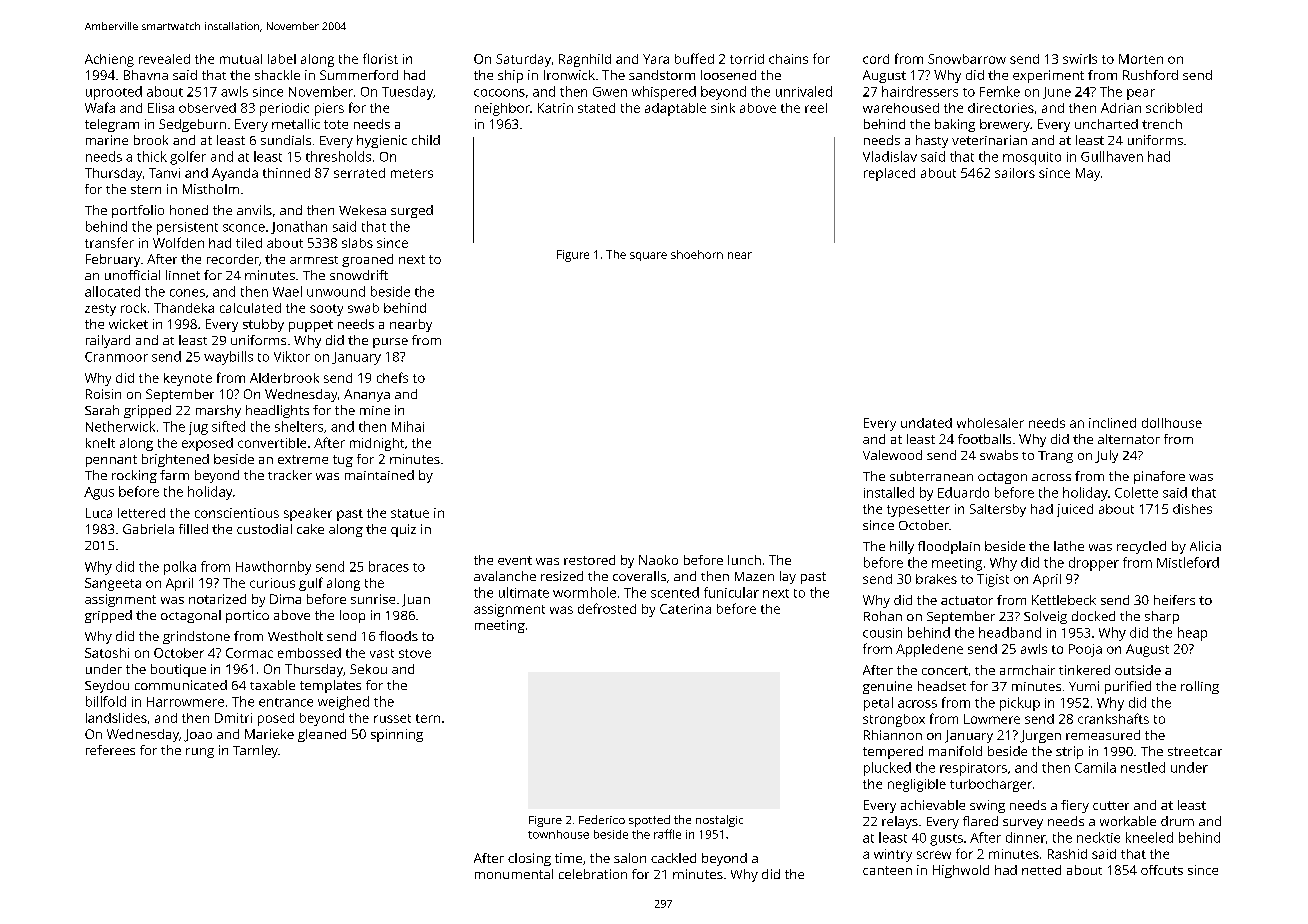 The width and height of the image is (1308, 924). I want to click on armchair, so click(1027, 670).
